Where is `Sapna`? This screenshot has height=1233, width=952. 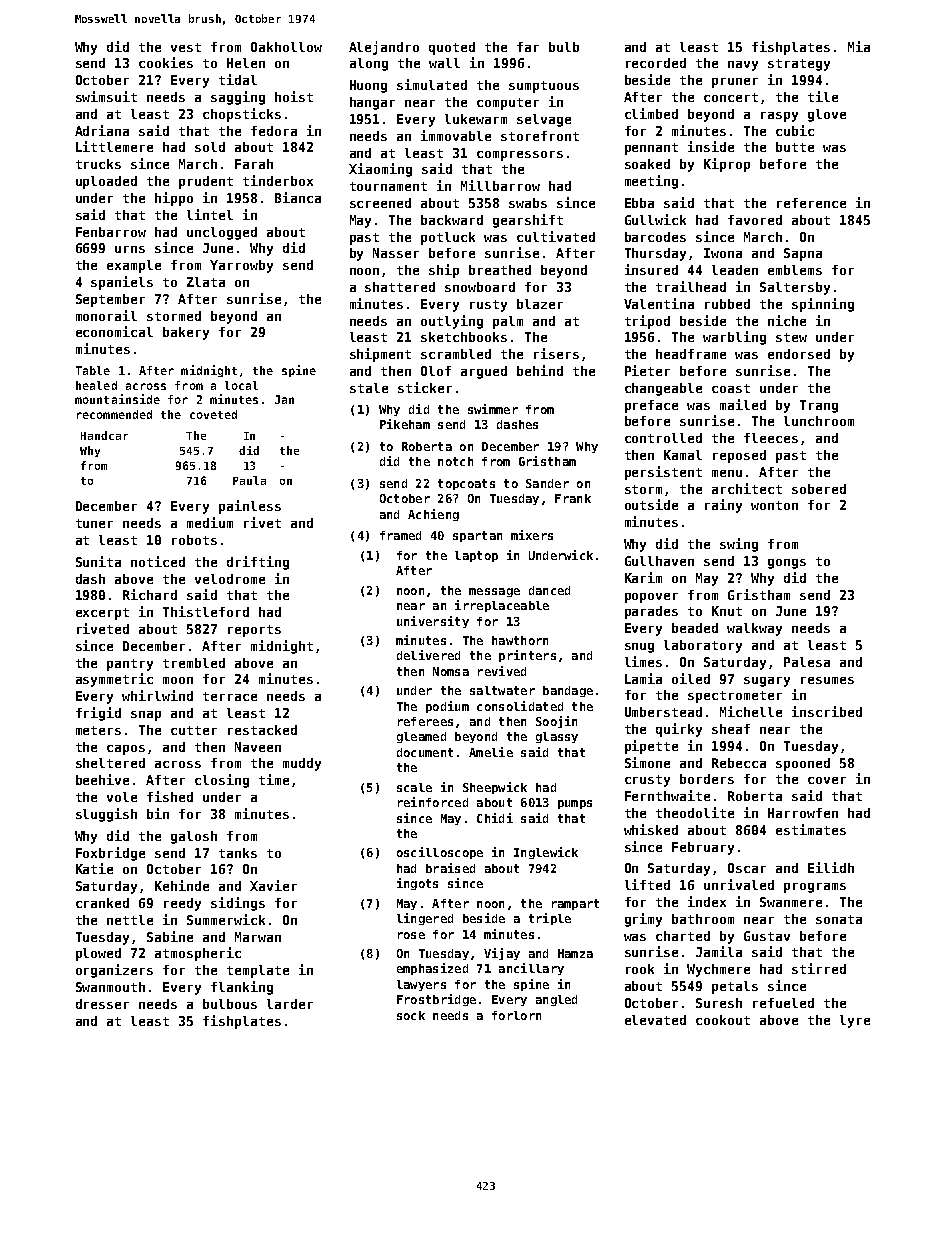
Sapna is located at coordinates (803, 254).
